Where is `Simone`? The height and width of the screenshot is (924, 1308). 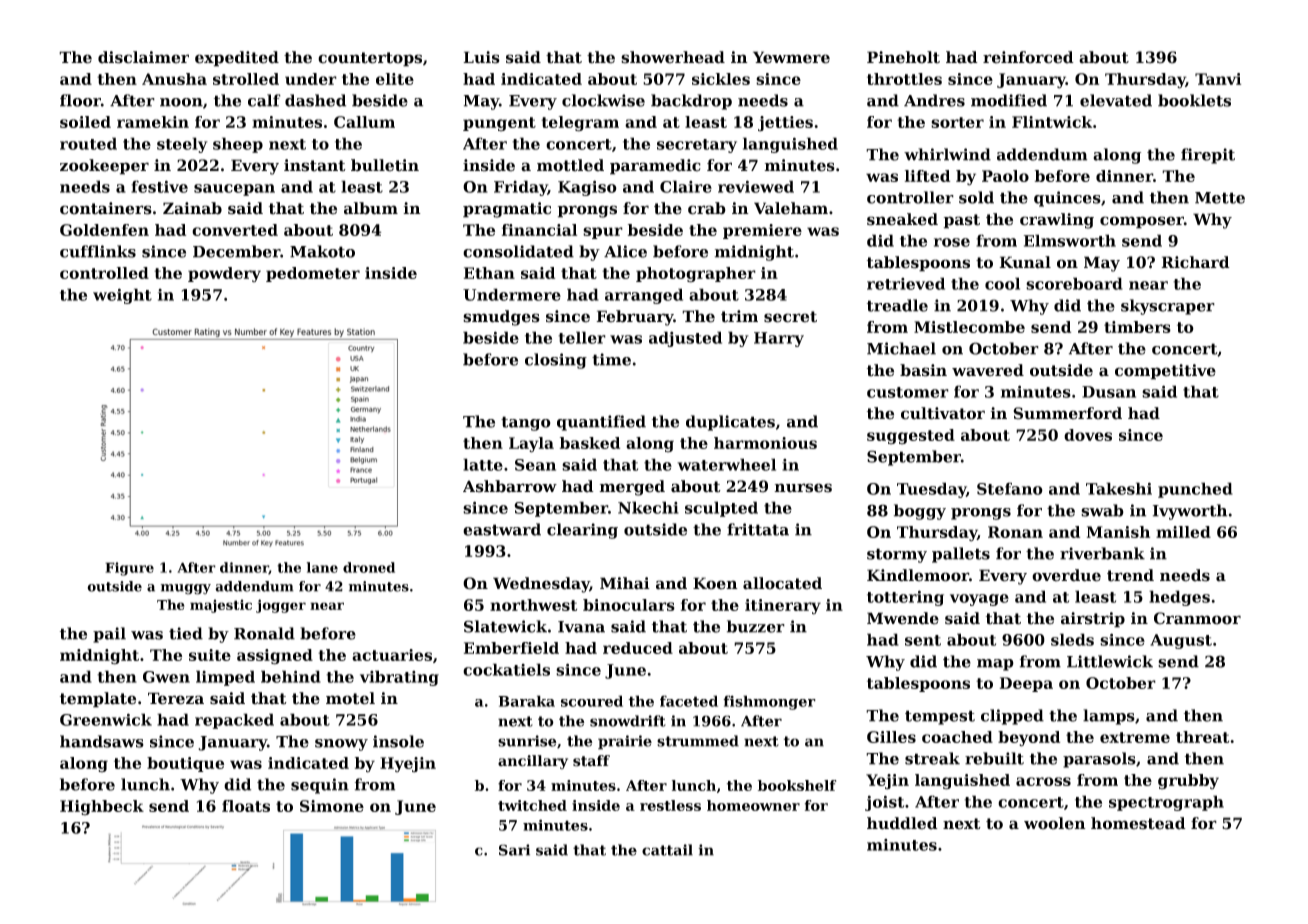 Simone is located at coordinates (332, 806).
